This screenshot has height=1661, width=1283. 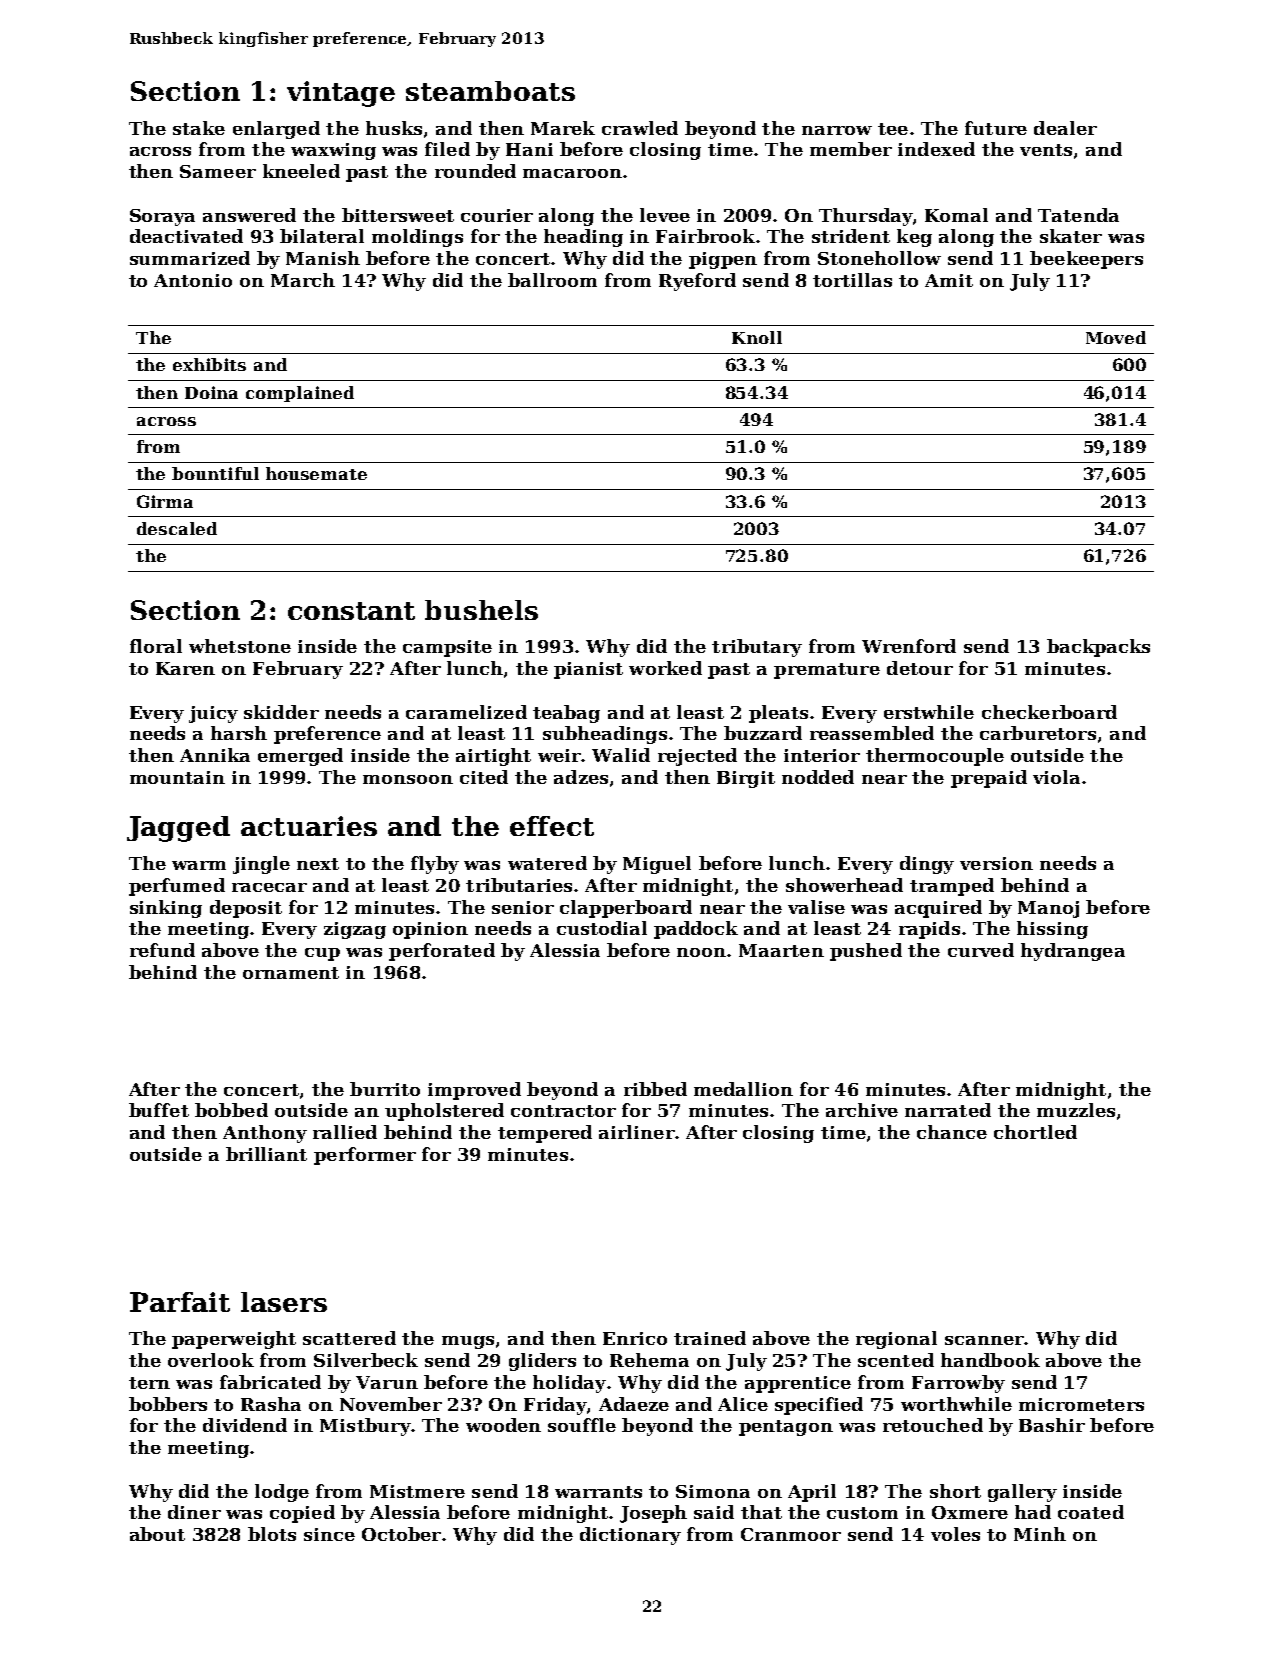 What do you see at coordinates (852, 280) in the screenshot?
I see `tortillas` at bounding box center [852, 280].
